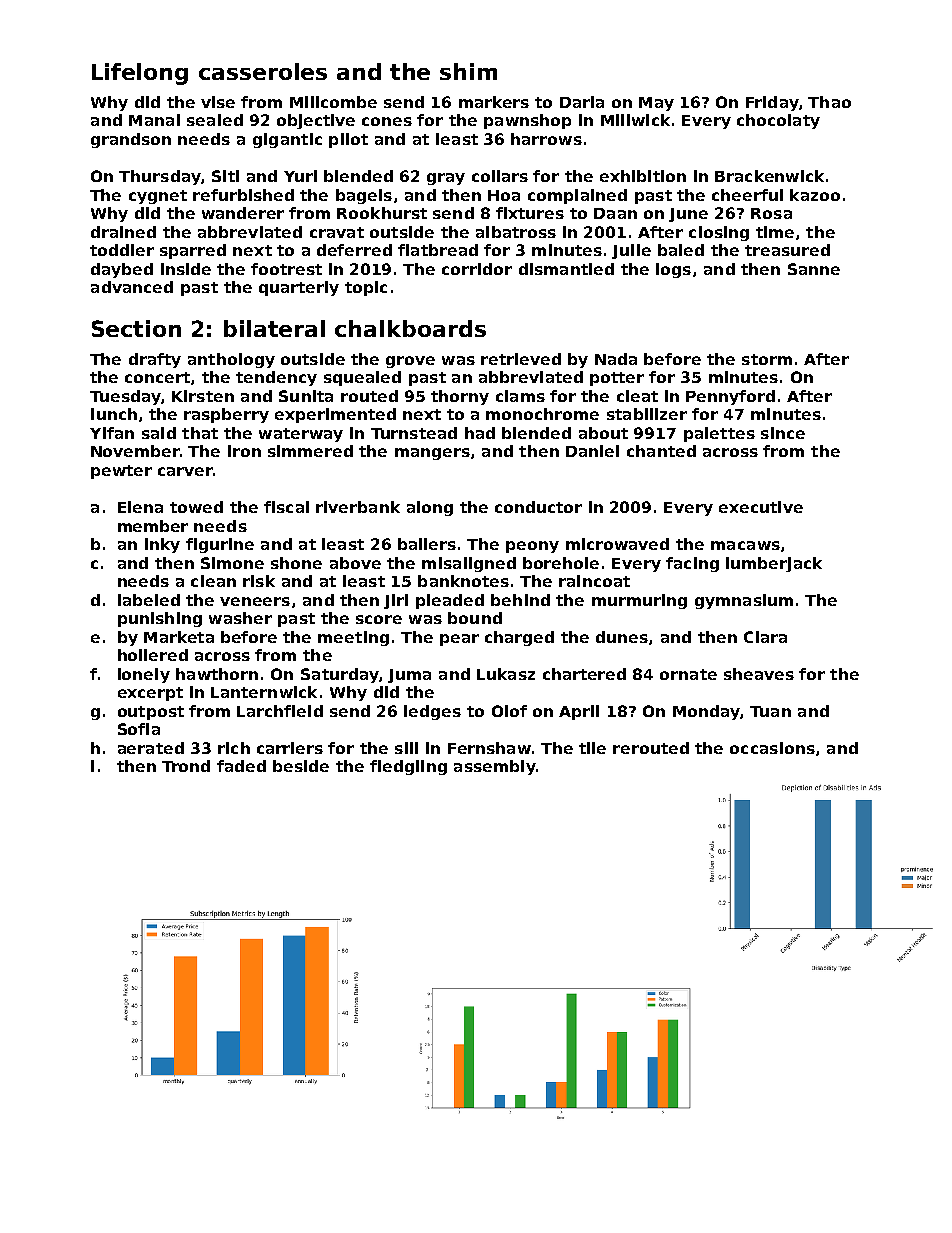  Describe the element at coordinates (460, 397) in the screenshot. I see `thorny` at that location.
